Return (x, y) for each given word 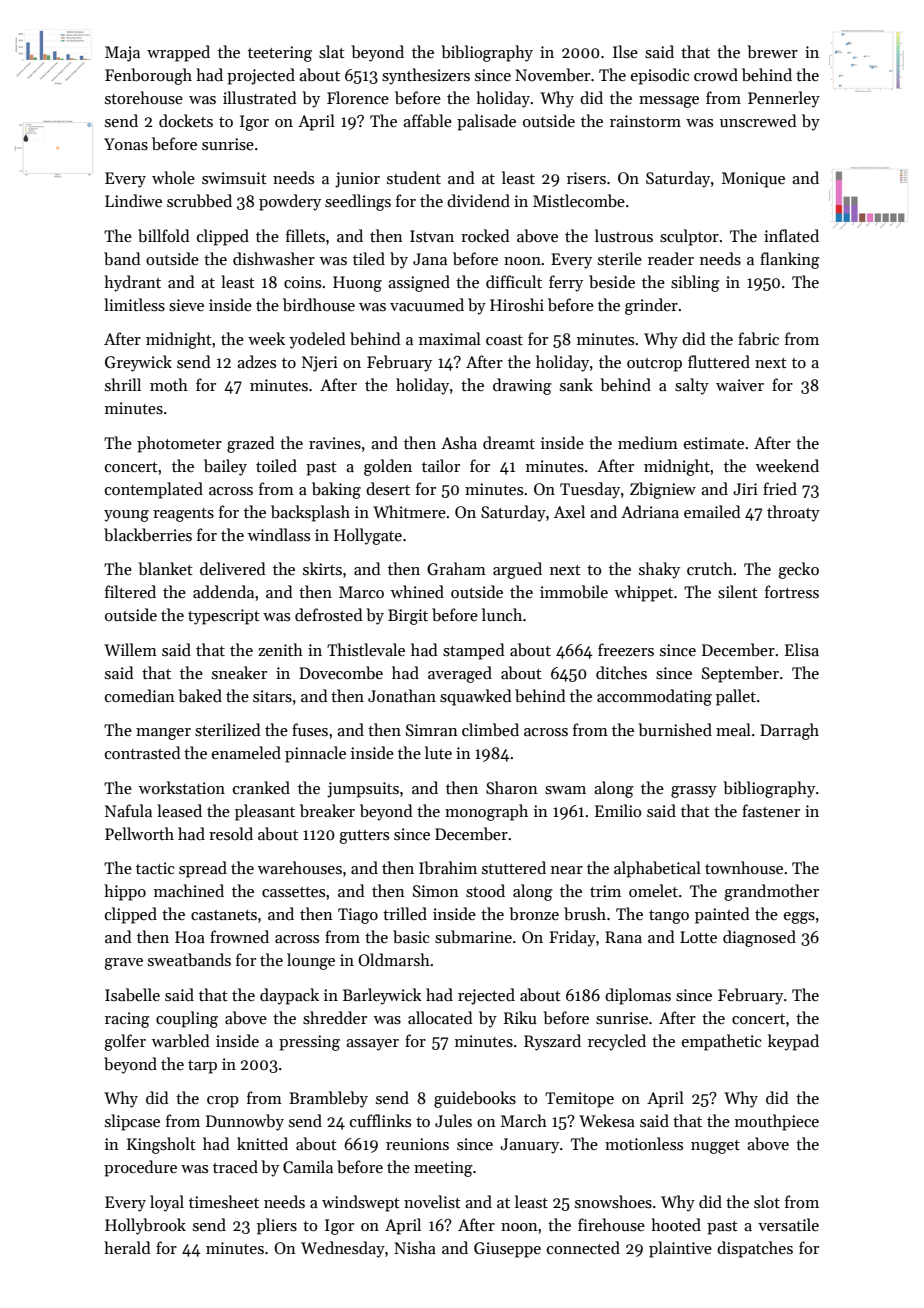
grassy (694, 792)
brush (585, 913)
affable (427, 120)
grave (123, 964)
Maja (122, 54)
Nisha (415, 1247)
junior (357, 180)
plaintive (680, 1249)
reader (671, 258)
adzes (256, 361)
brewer (772, 52)
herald (127, 1247)
